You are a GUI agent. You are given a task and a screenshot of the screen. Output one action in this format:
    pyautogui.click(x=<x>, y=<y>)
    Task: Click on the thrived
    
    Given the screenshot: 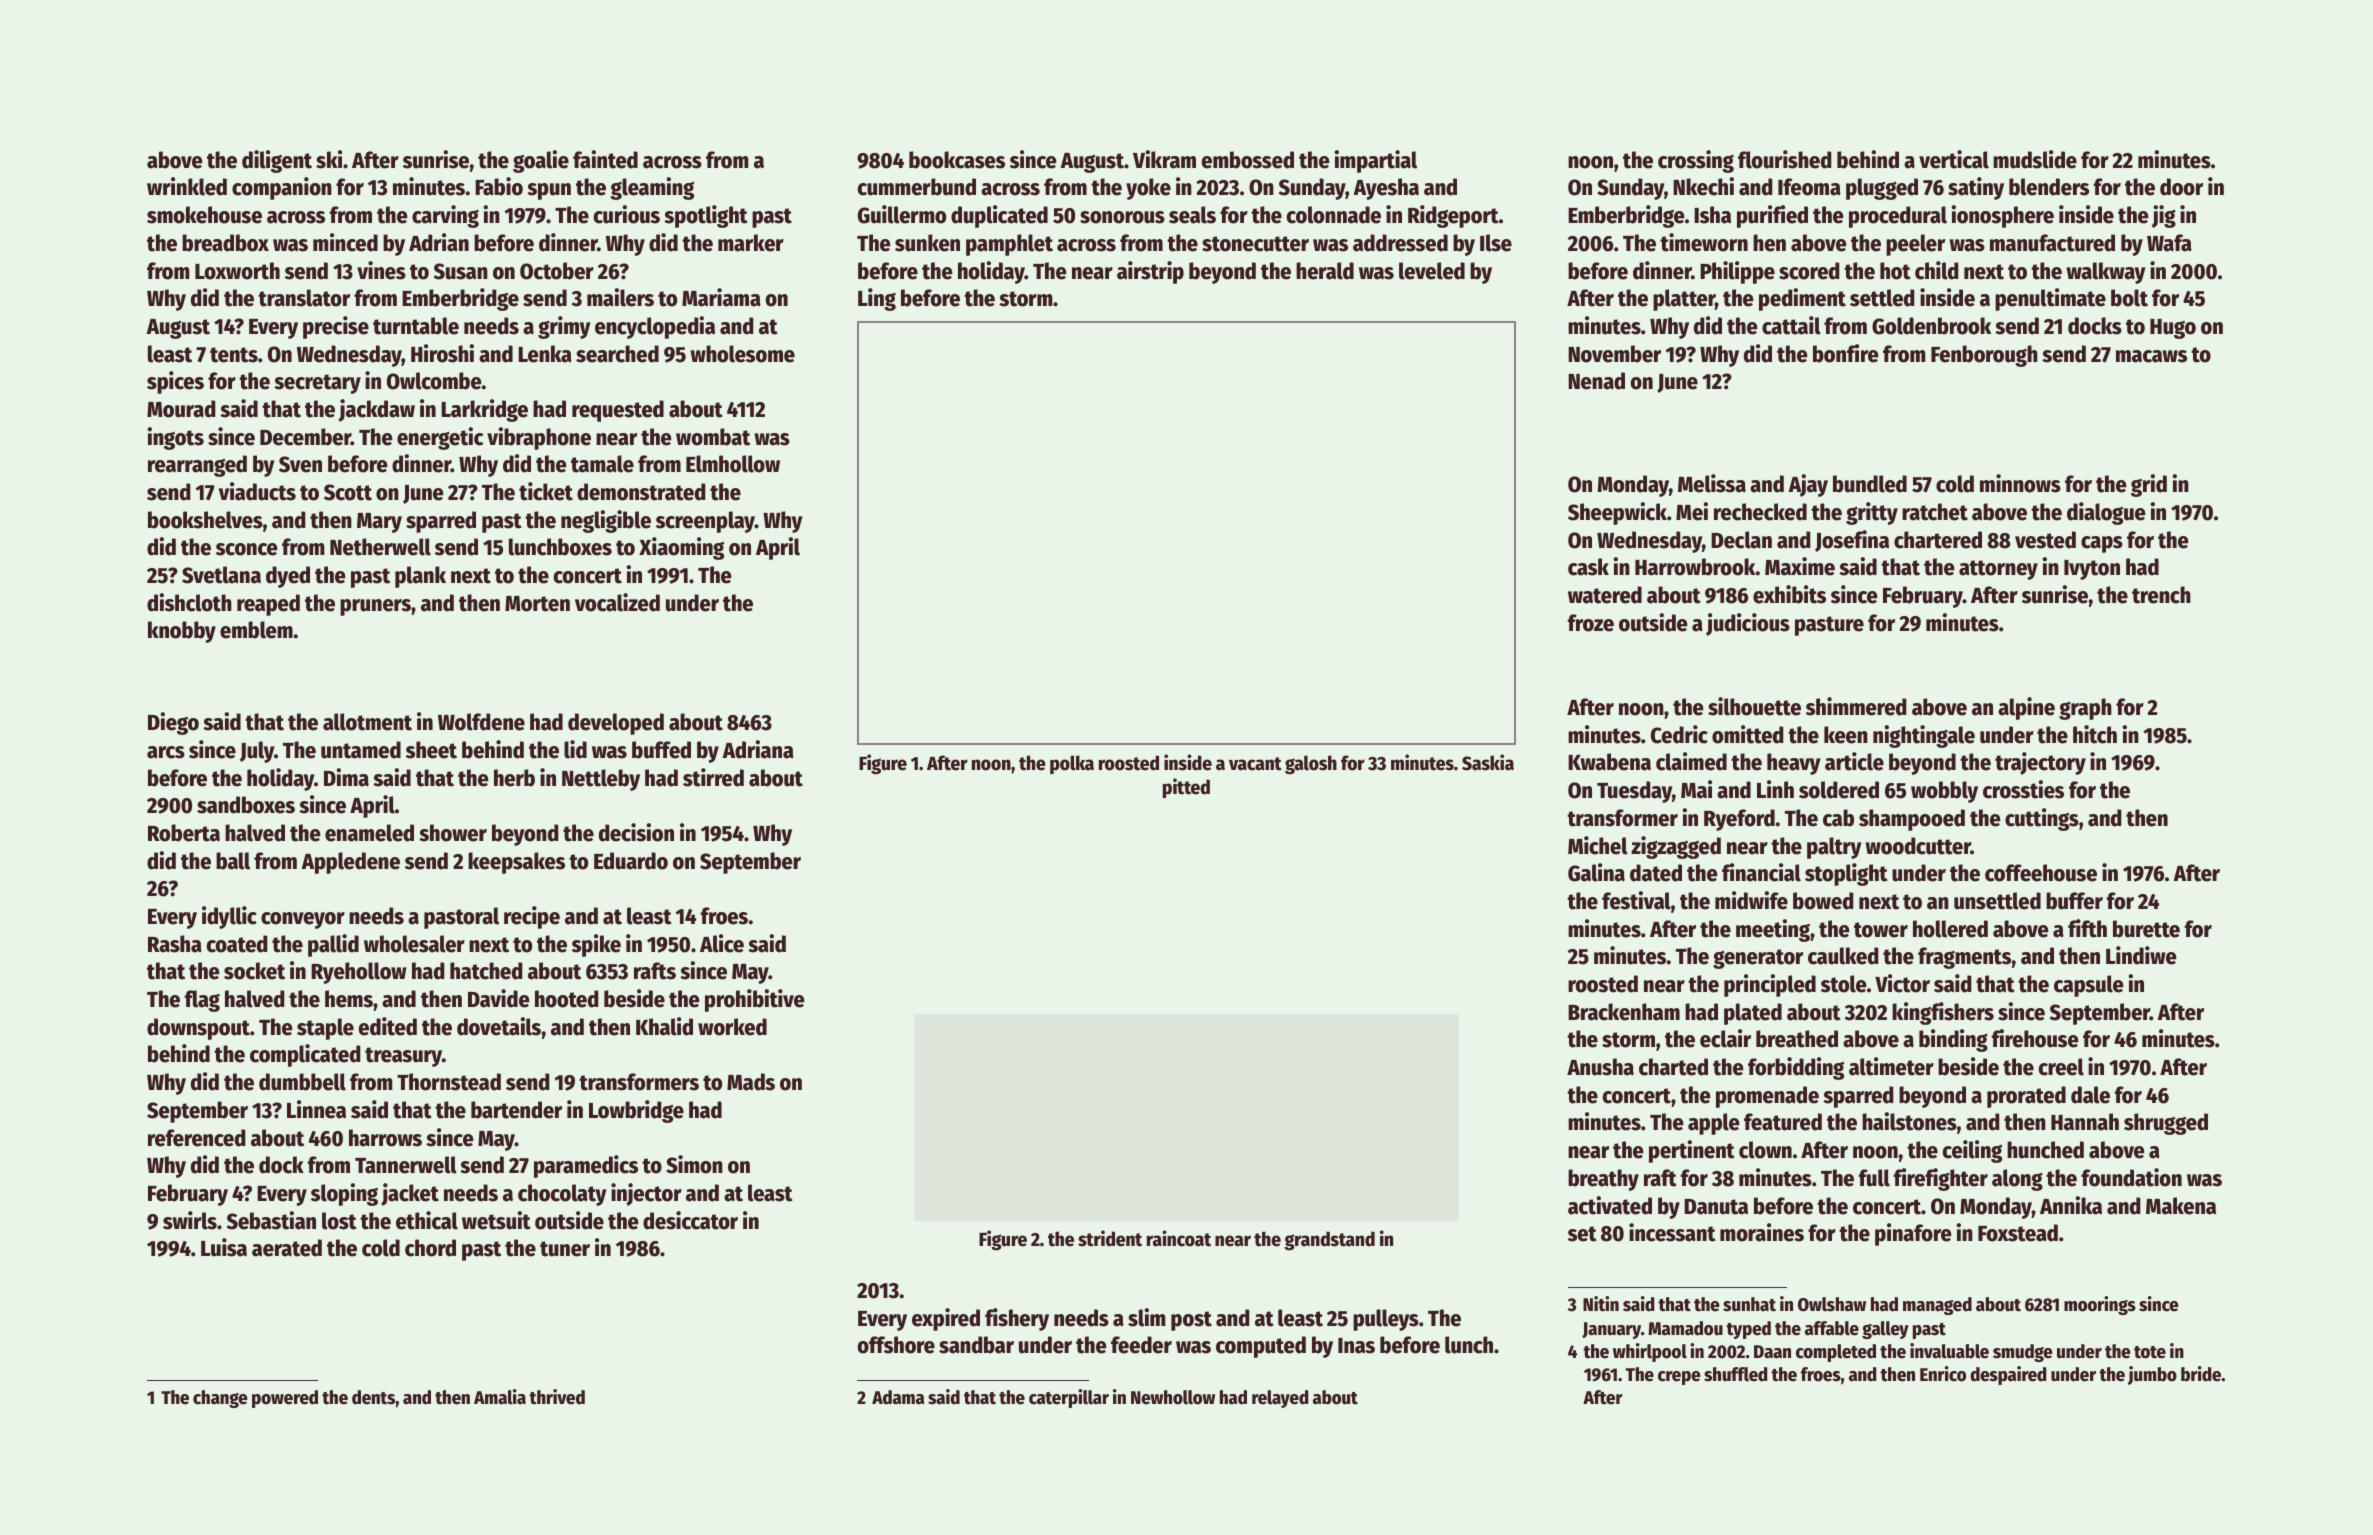 What is the action you would take?
    pyautogui.click(x=557, y=1397)
